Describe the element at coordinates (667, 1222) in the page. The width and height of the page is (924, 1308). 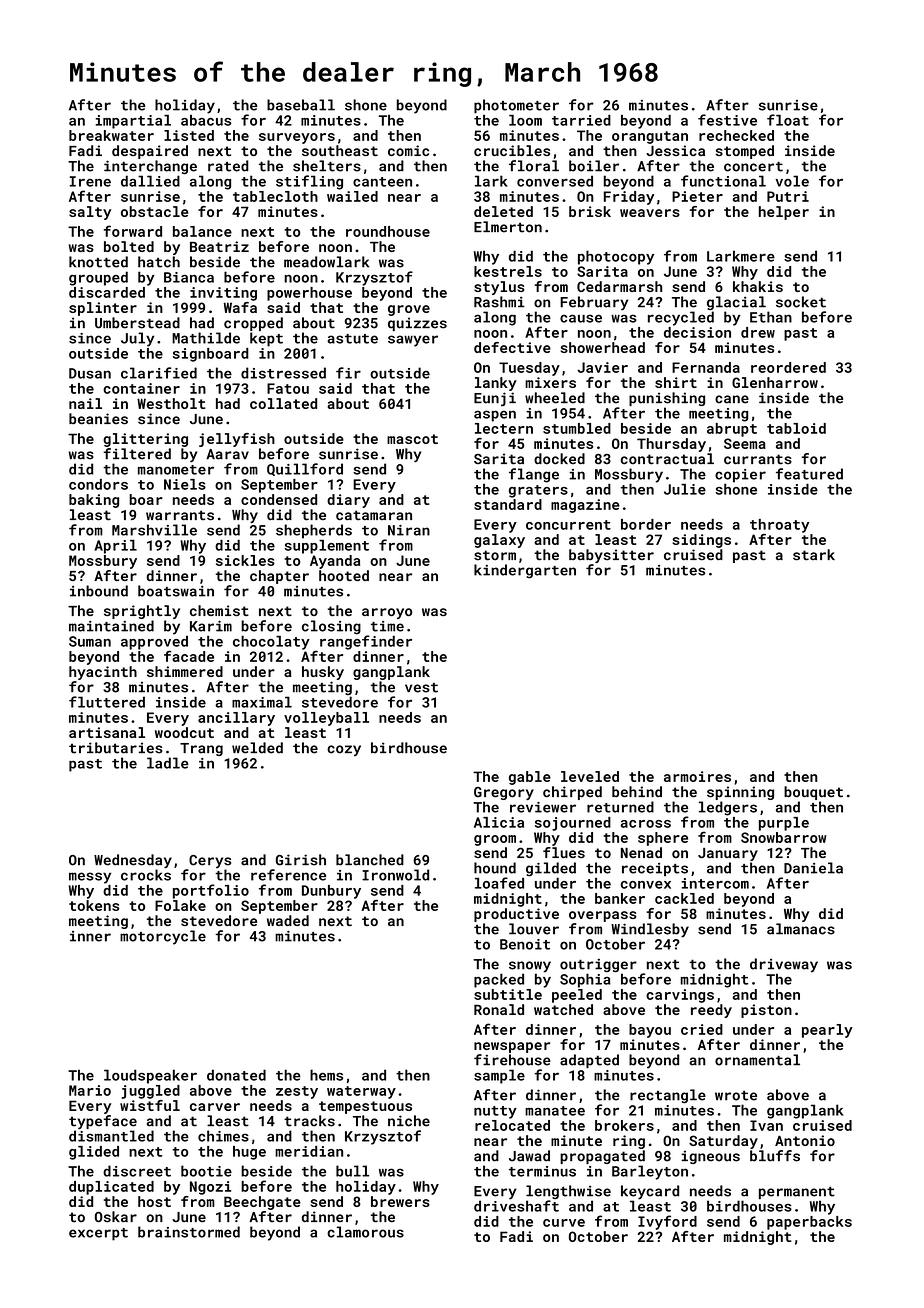
I see `Ivyford` at that location.
